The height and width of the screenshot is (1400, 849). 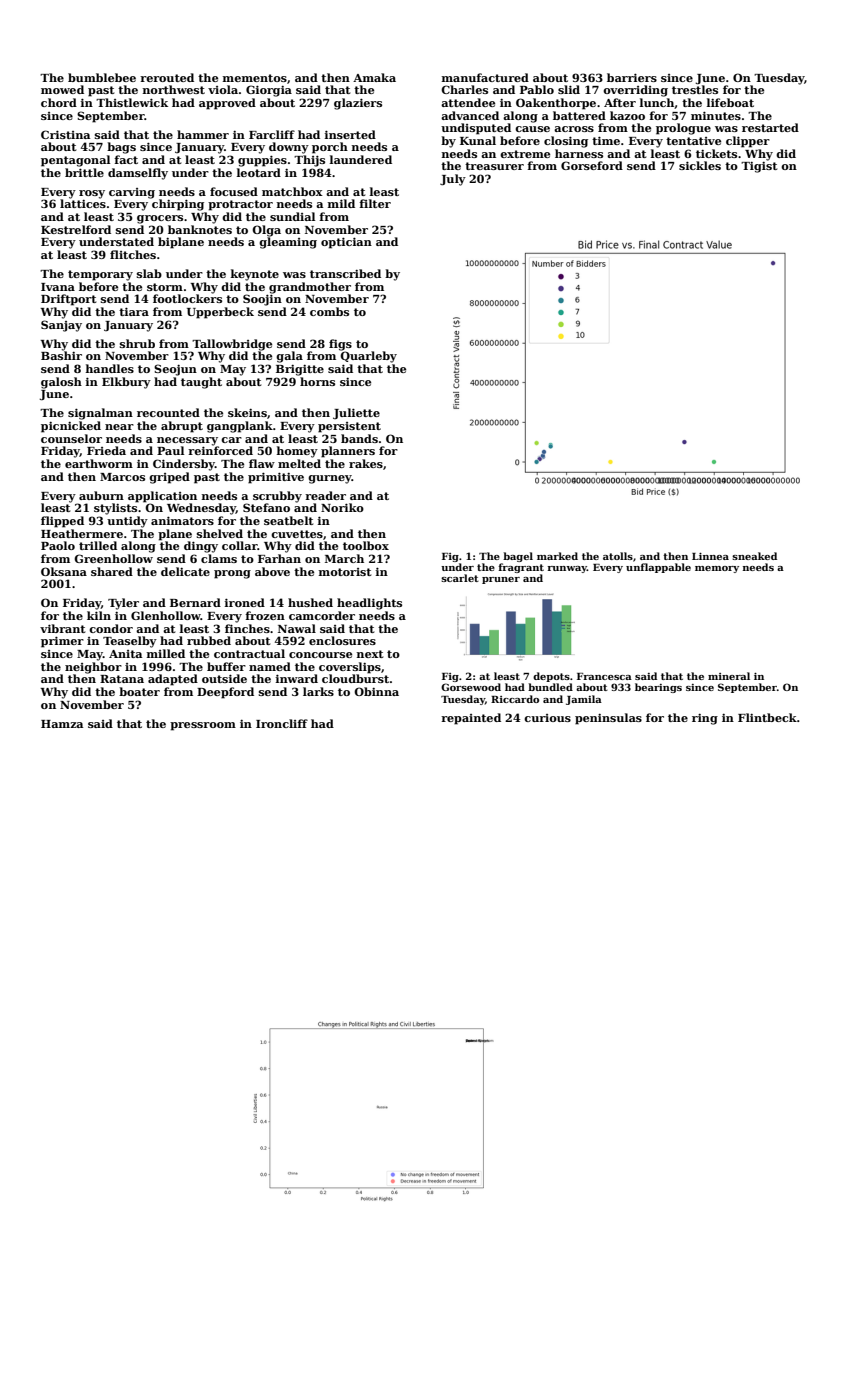 I want to click on bands, so click(x=359, y=438).
